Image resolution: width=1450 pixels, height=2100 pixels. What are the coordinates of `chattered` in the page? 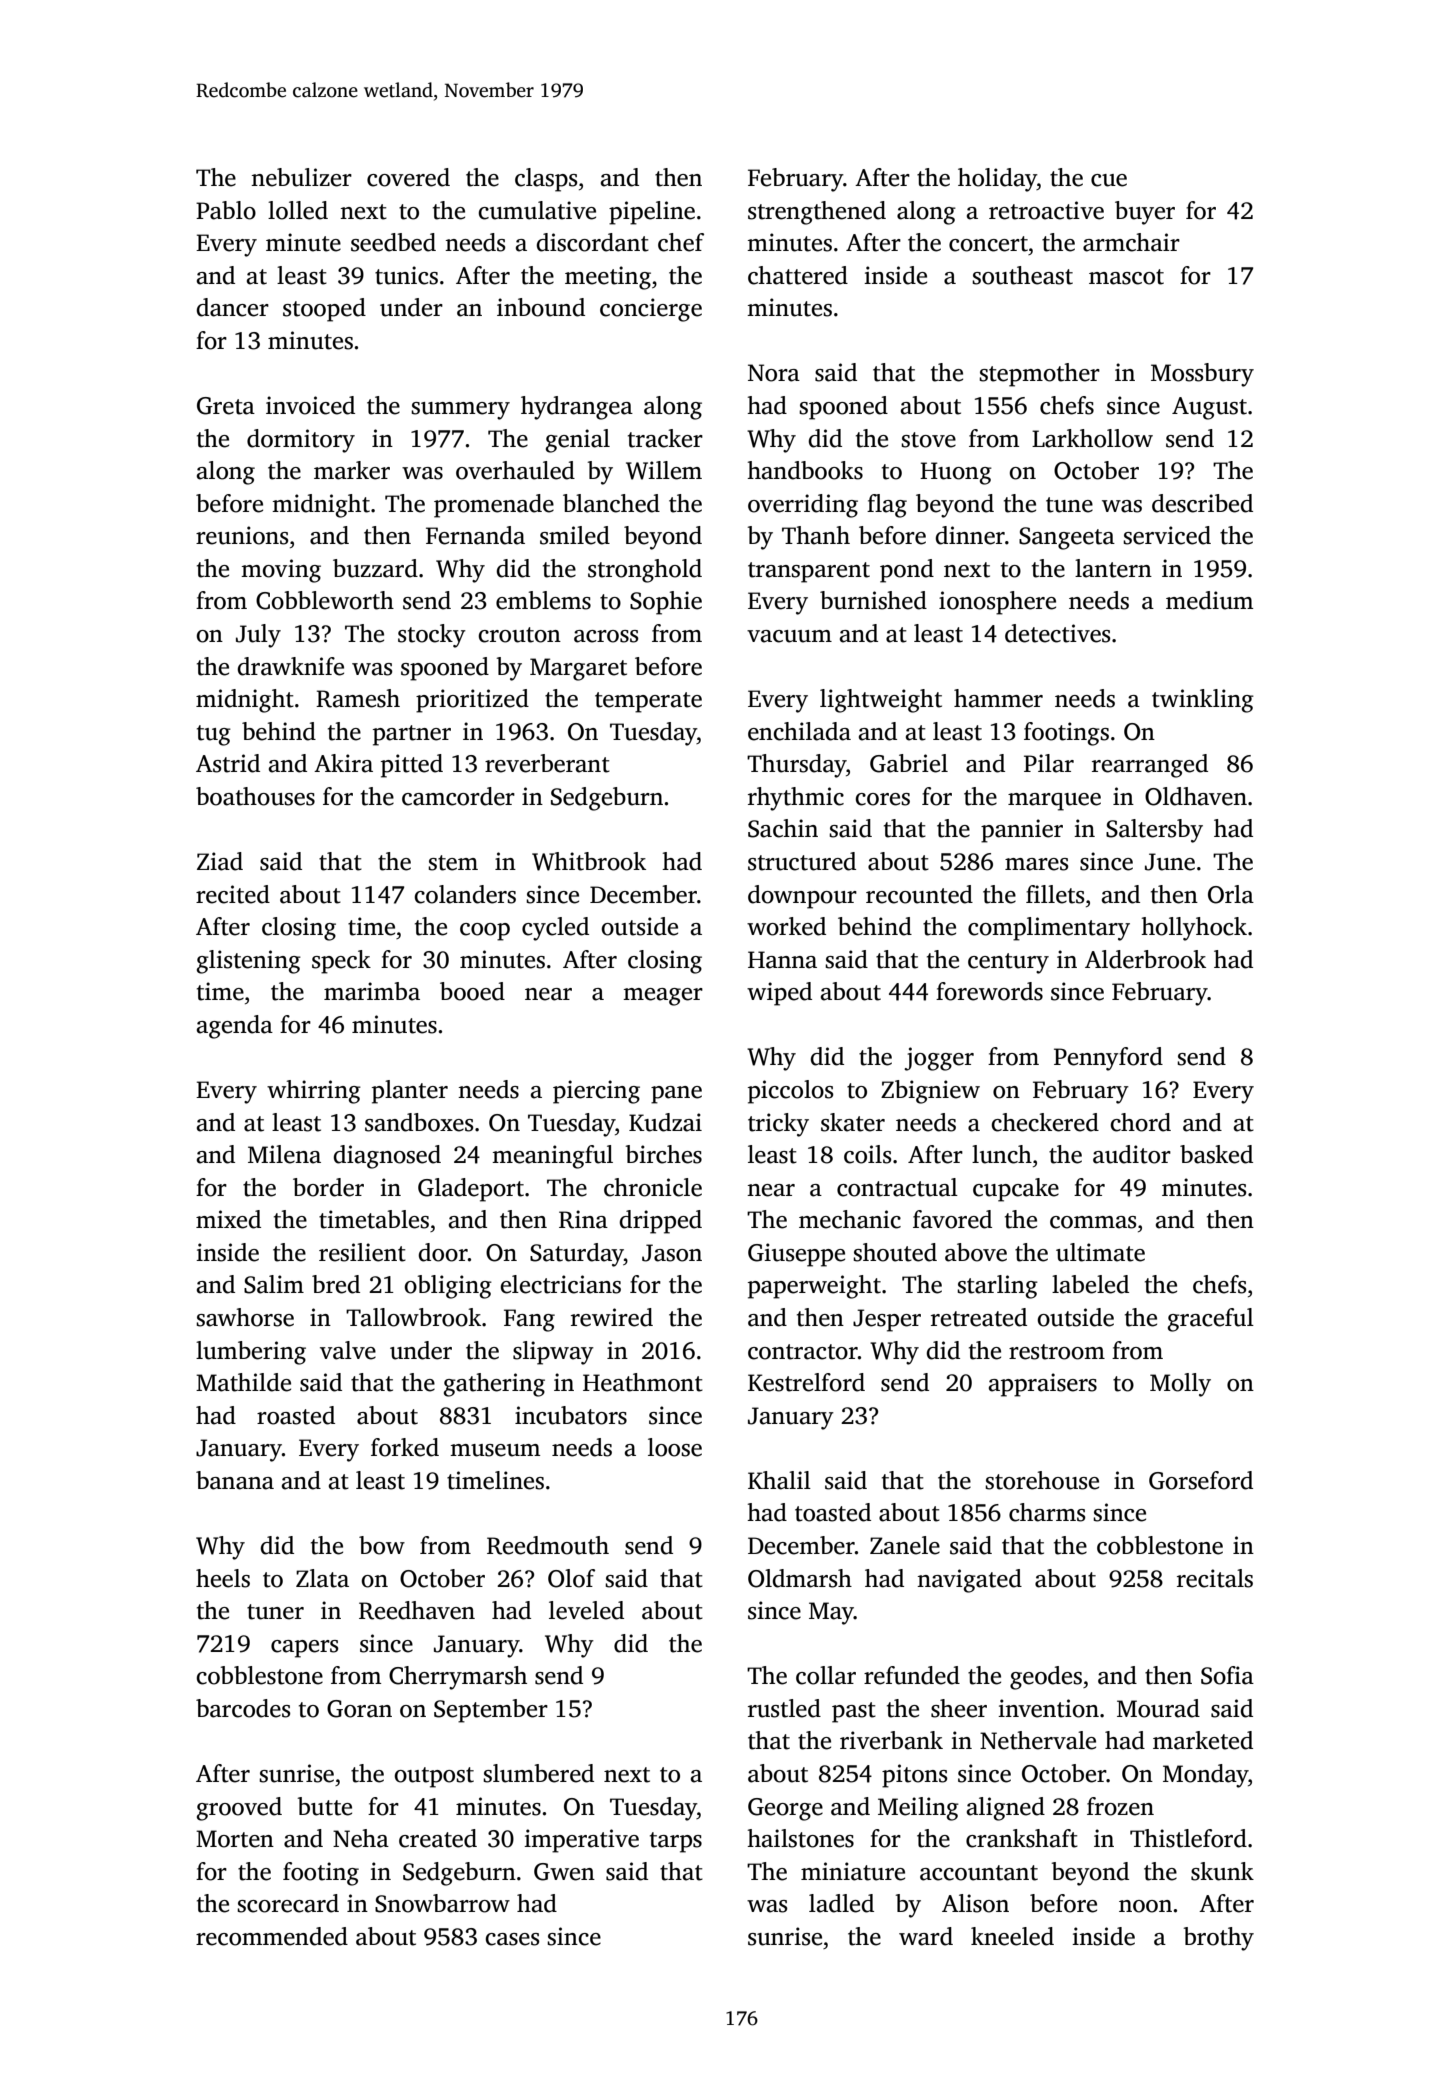 It's located at (798, 275).
